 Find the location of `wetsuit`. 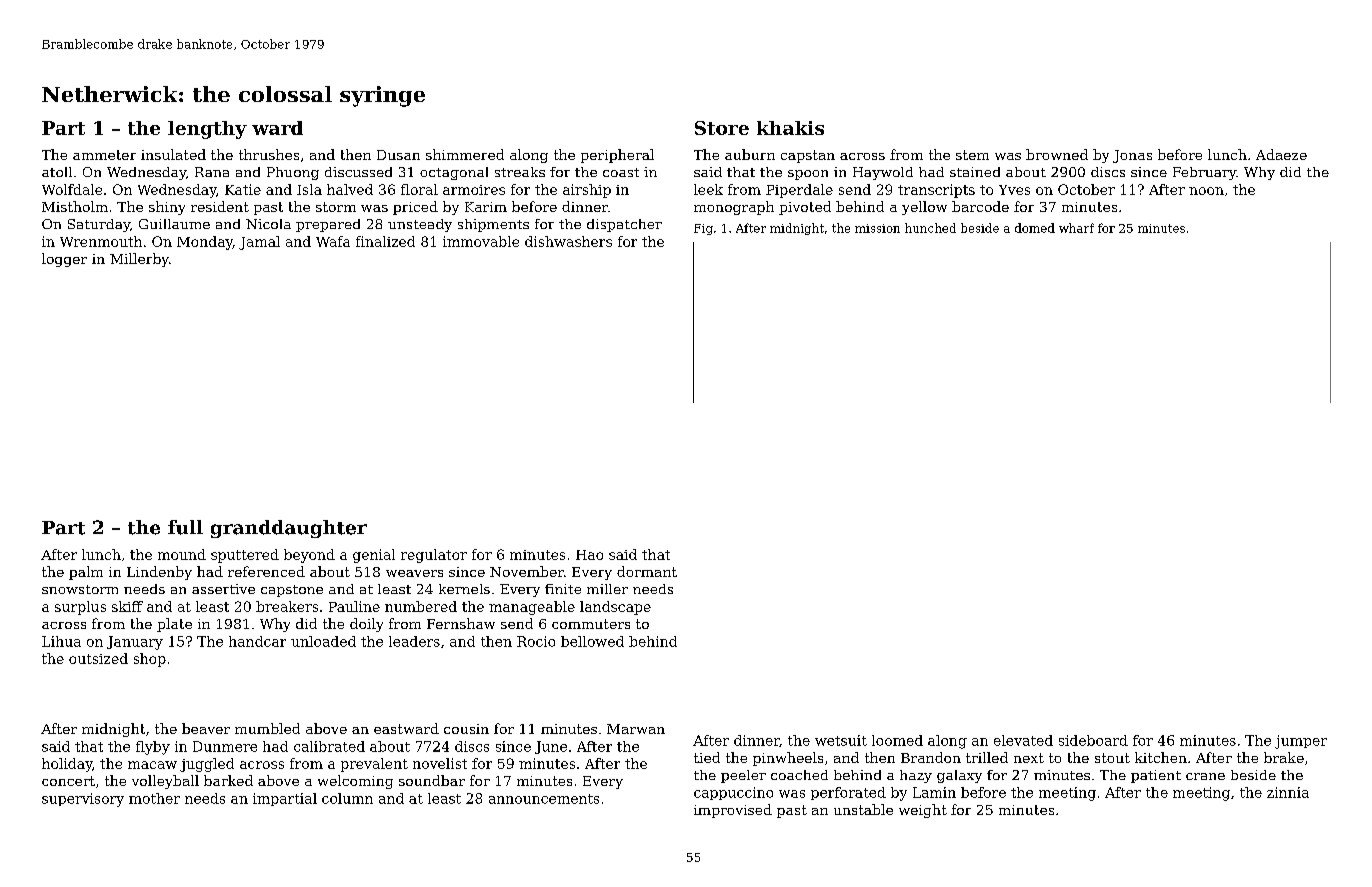

wetsuit is located at coordinates (841, 740).
